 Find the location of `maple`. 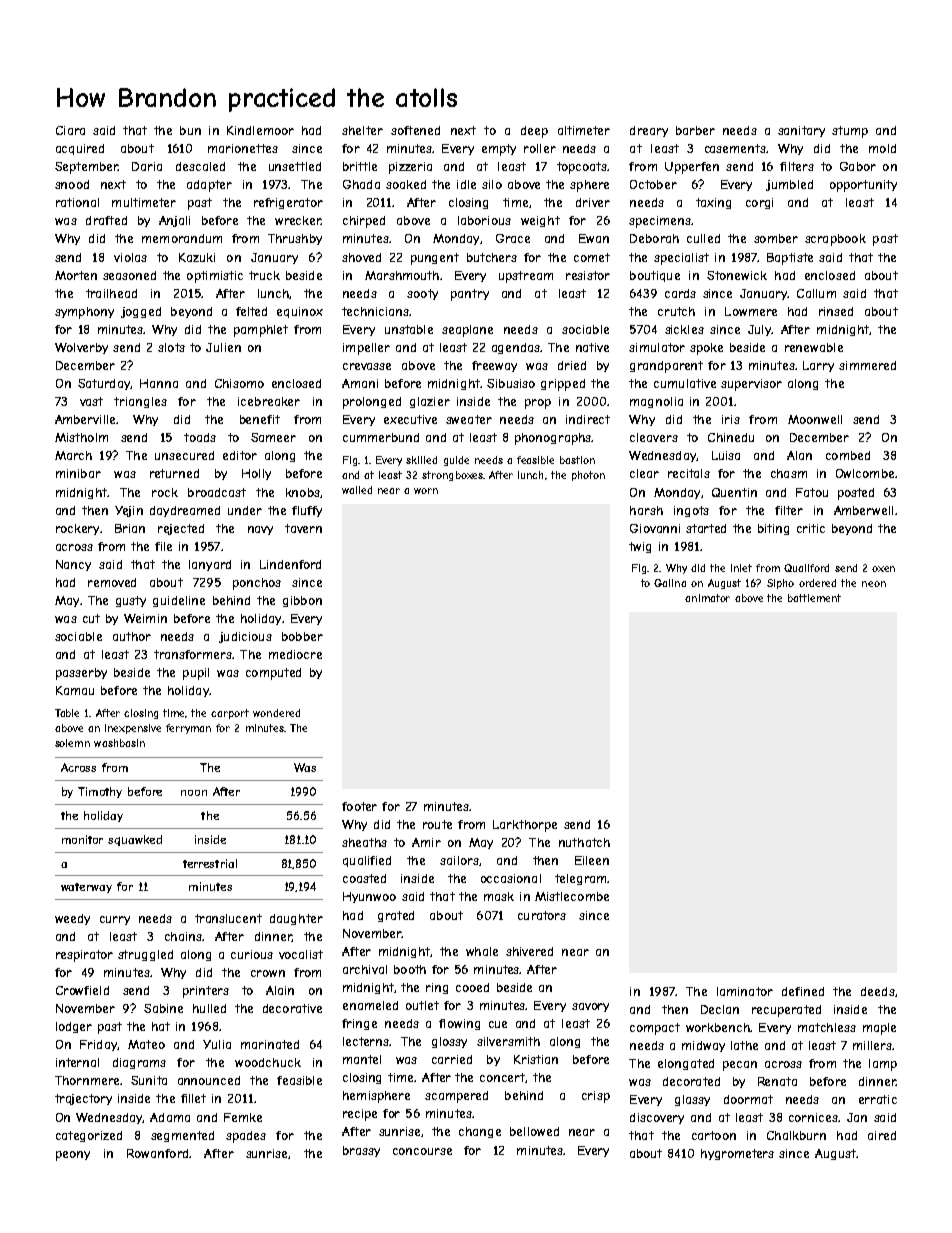

maple is located at coordinates (879, 1029).
